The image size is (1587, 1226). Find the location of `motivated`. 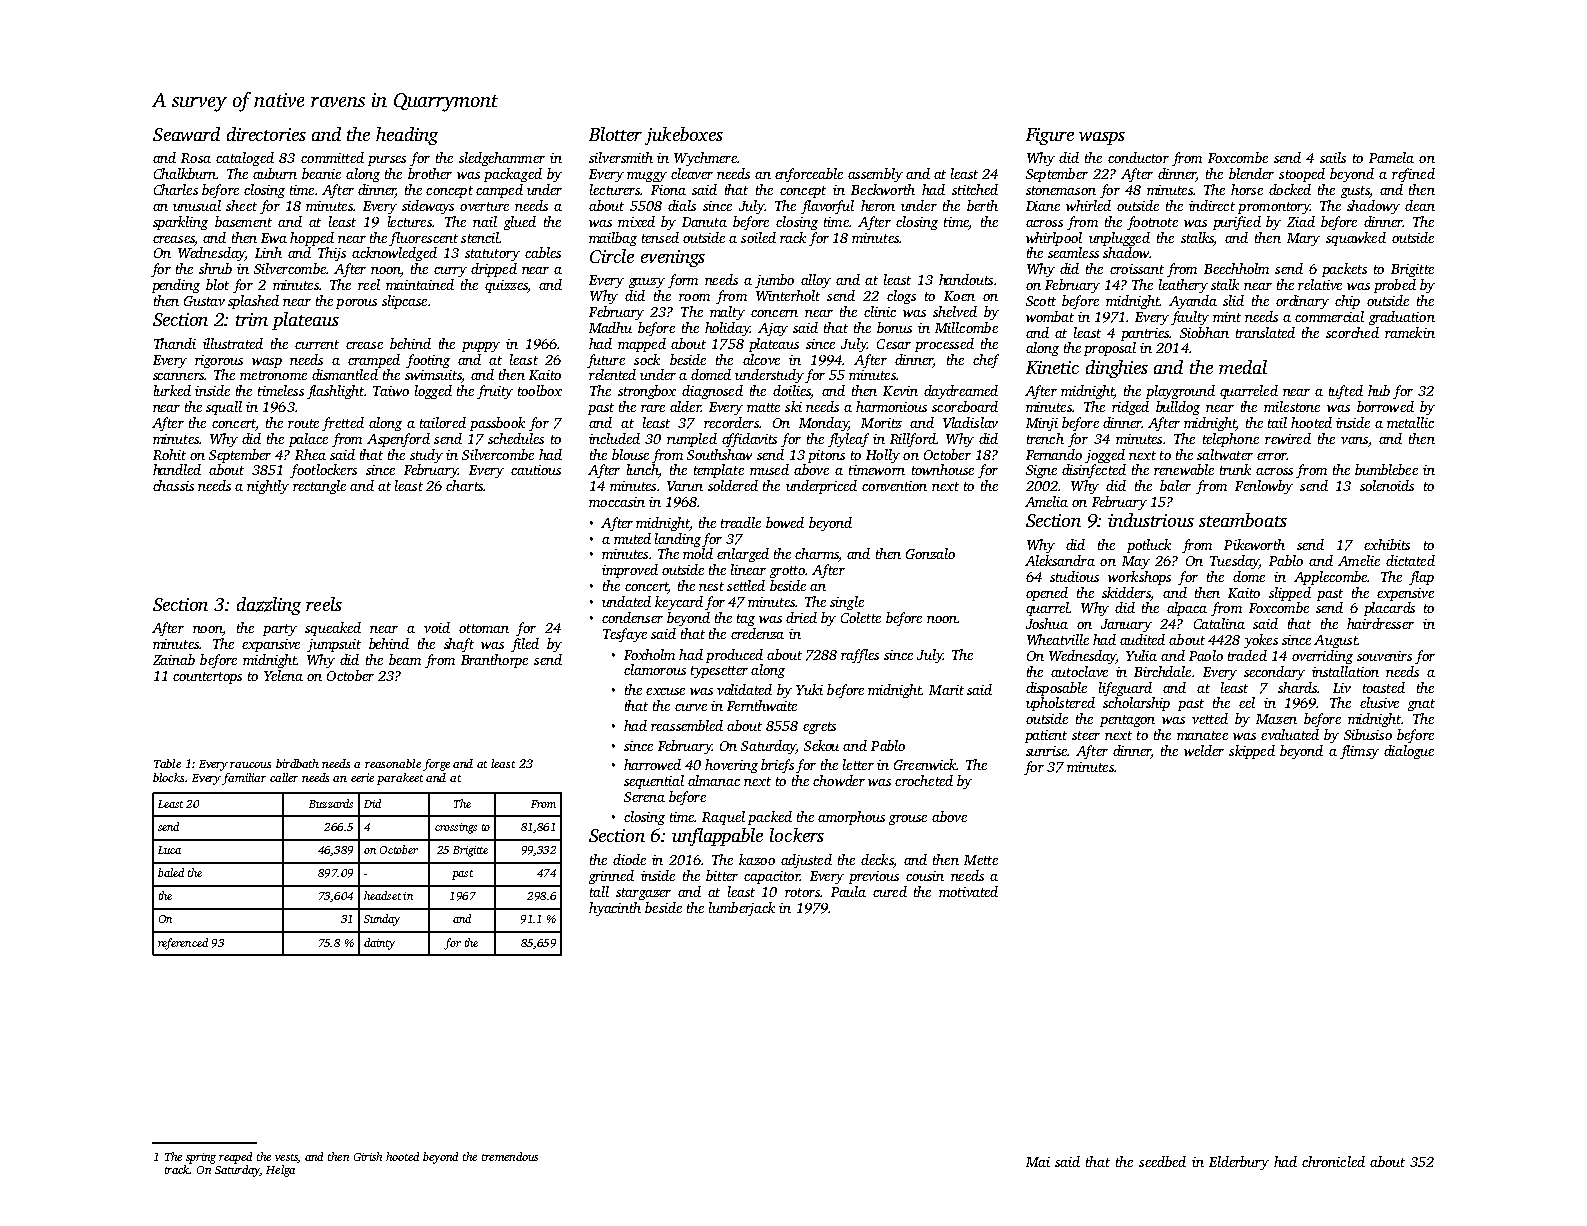

motivated is located at coordinates (968, 891).
